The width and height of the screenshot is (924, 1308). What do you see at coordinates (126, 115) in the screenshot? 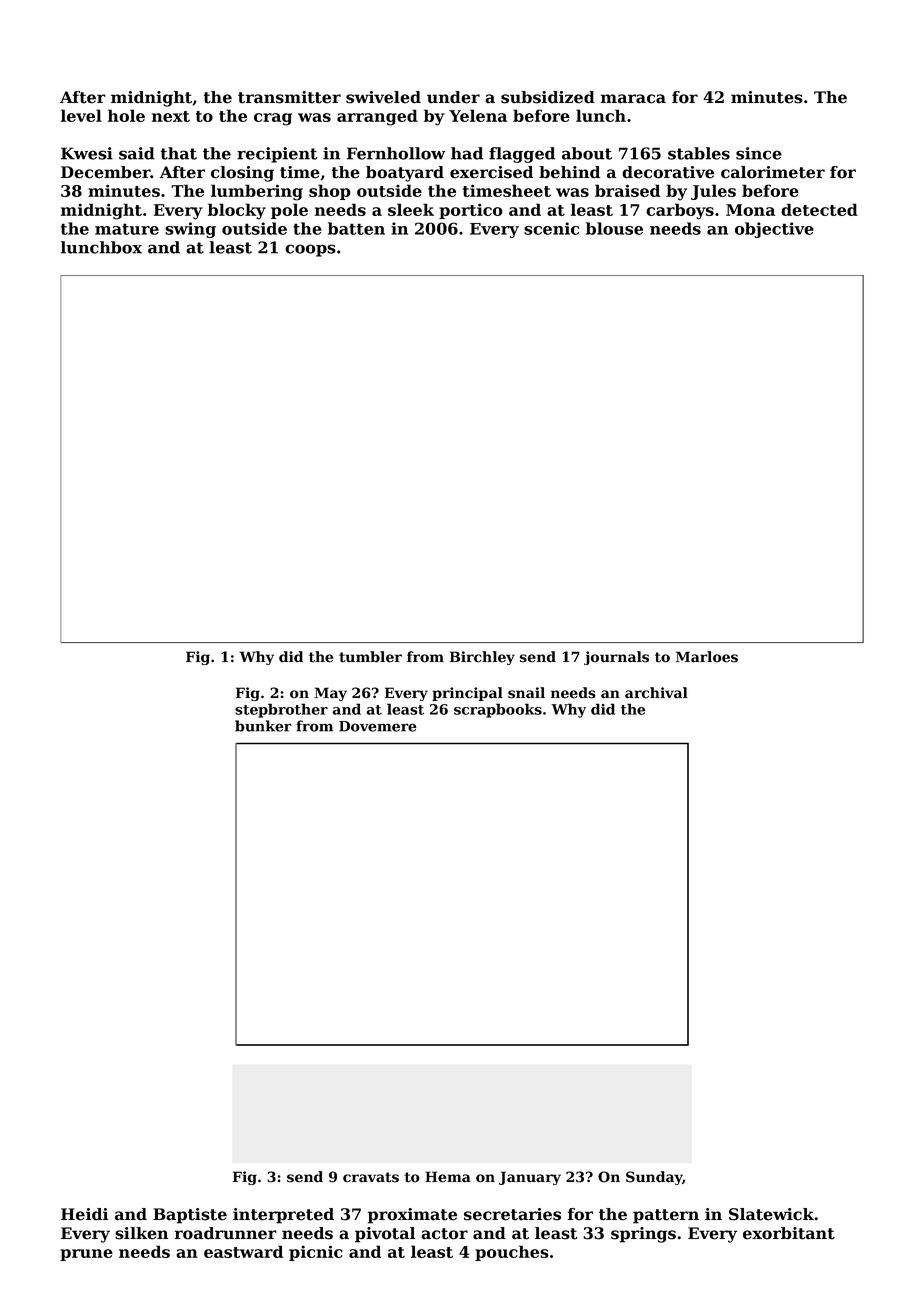
I see `hole` at bounding box center [126, 115].
